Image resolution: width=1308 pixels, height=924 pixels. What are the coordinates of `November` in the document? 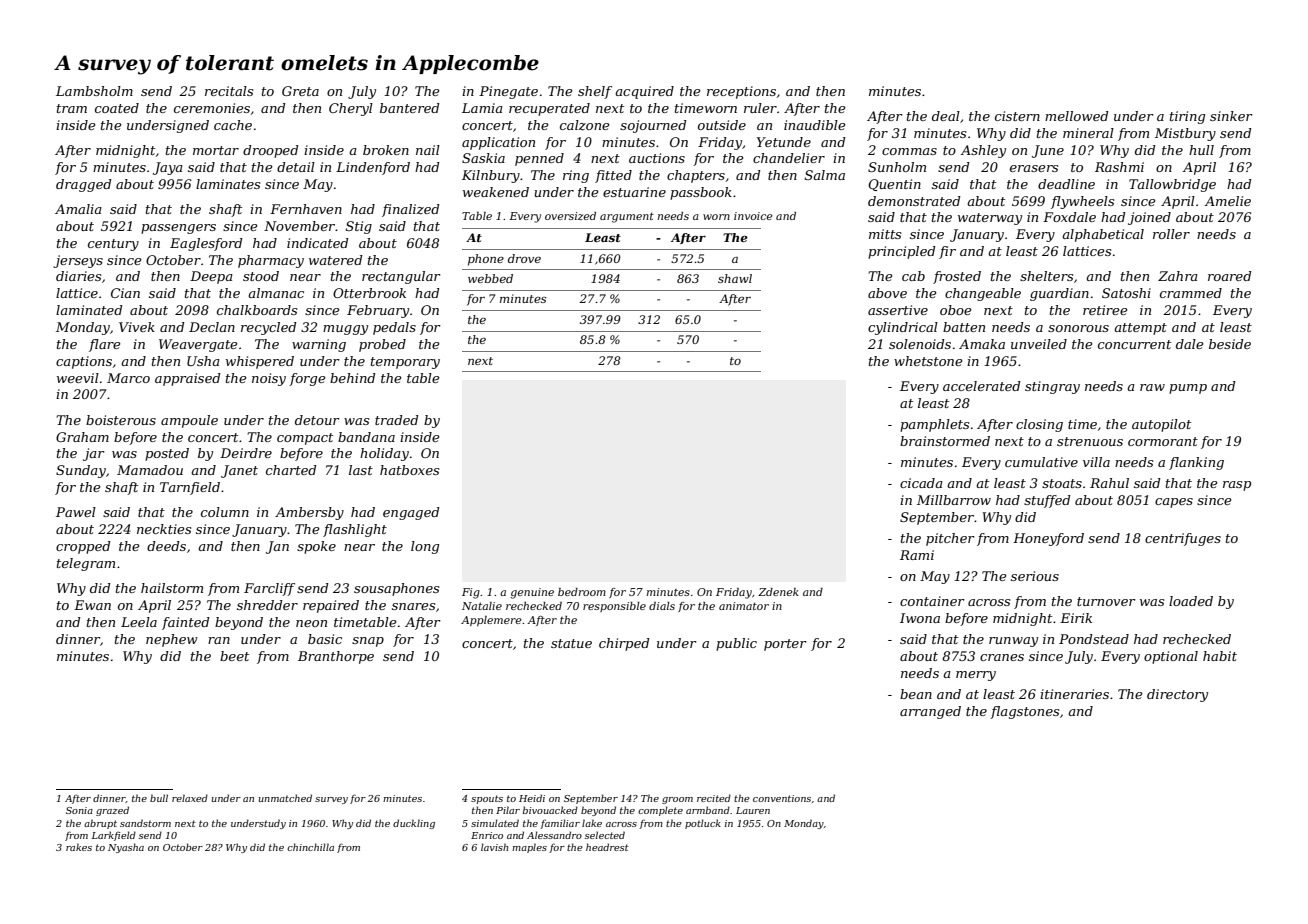 It's located at (299, 226).
